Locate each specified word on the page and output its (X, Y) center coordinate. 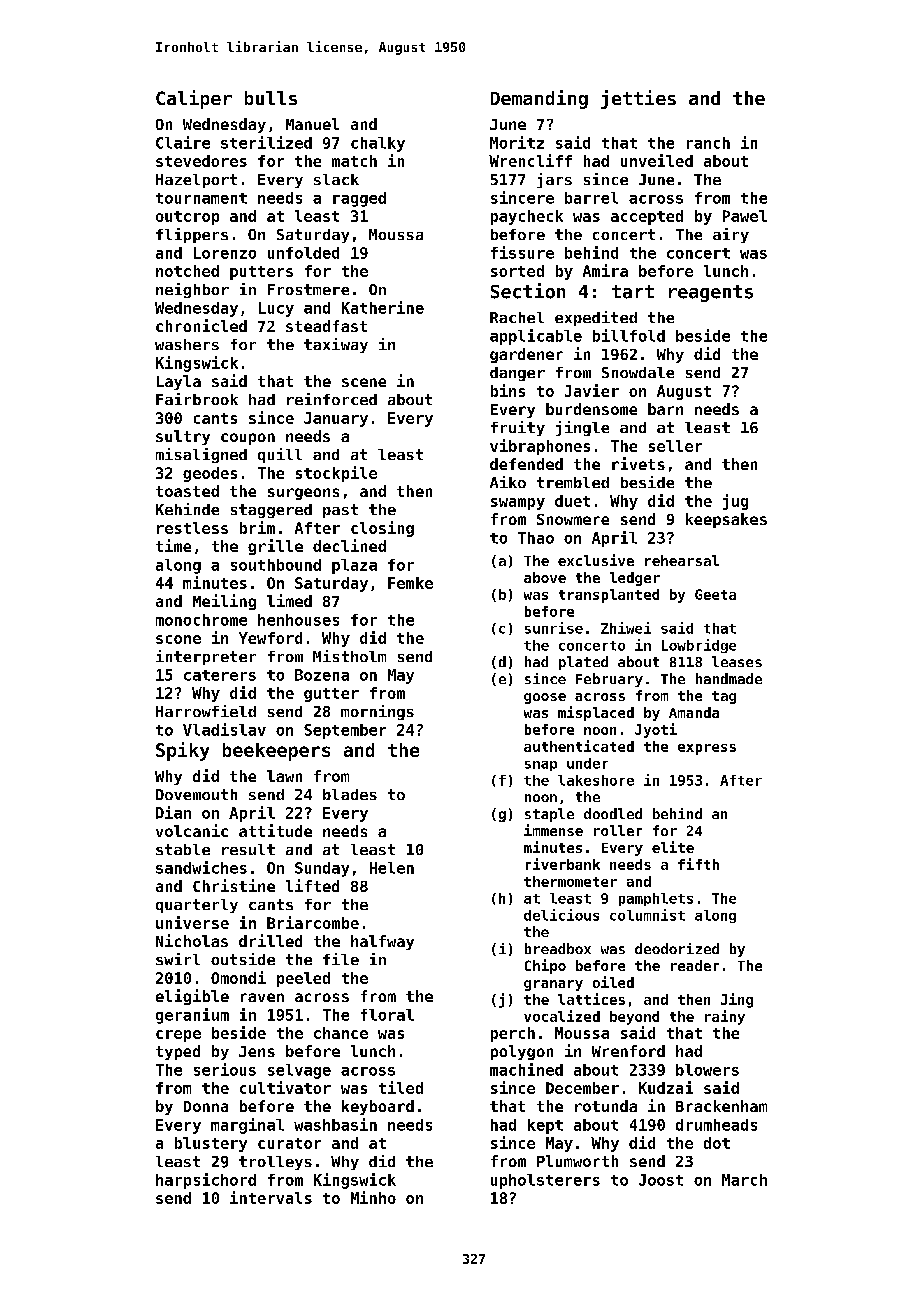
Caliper (194, 99)
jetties (638, 99)
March (744, 1180)
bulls (271, 98)
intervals (271, 1197)
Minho (373, 1197)
